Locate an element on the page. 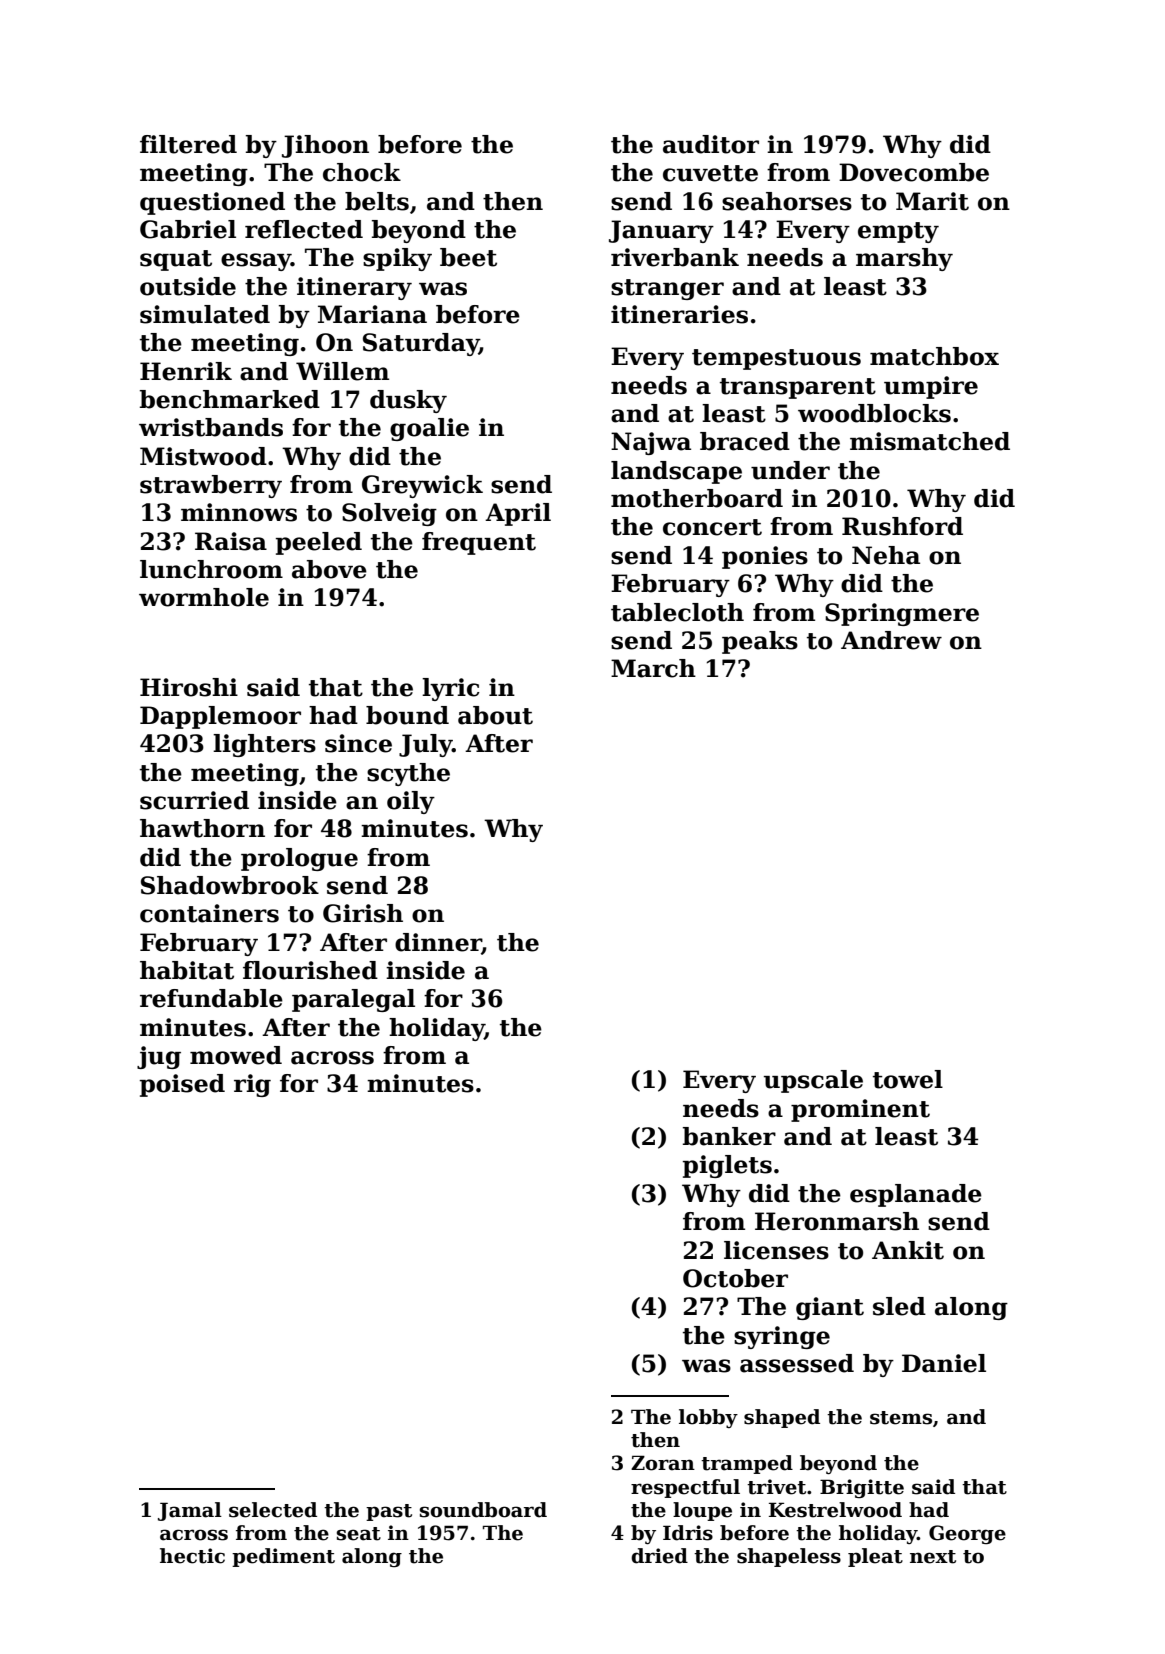 The width and height of the page is (1165, 1654). October is located at coordinates (735, 1278).
